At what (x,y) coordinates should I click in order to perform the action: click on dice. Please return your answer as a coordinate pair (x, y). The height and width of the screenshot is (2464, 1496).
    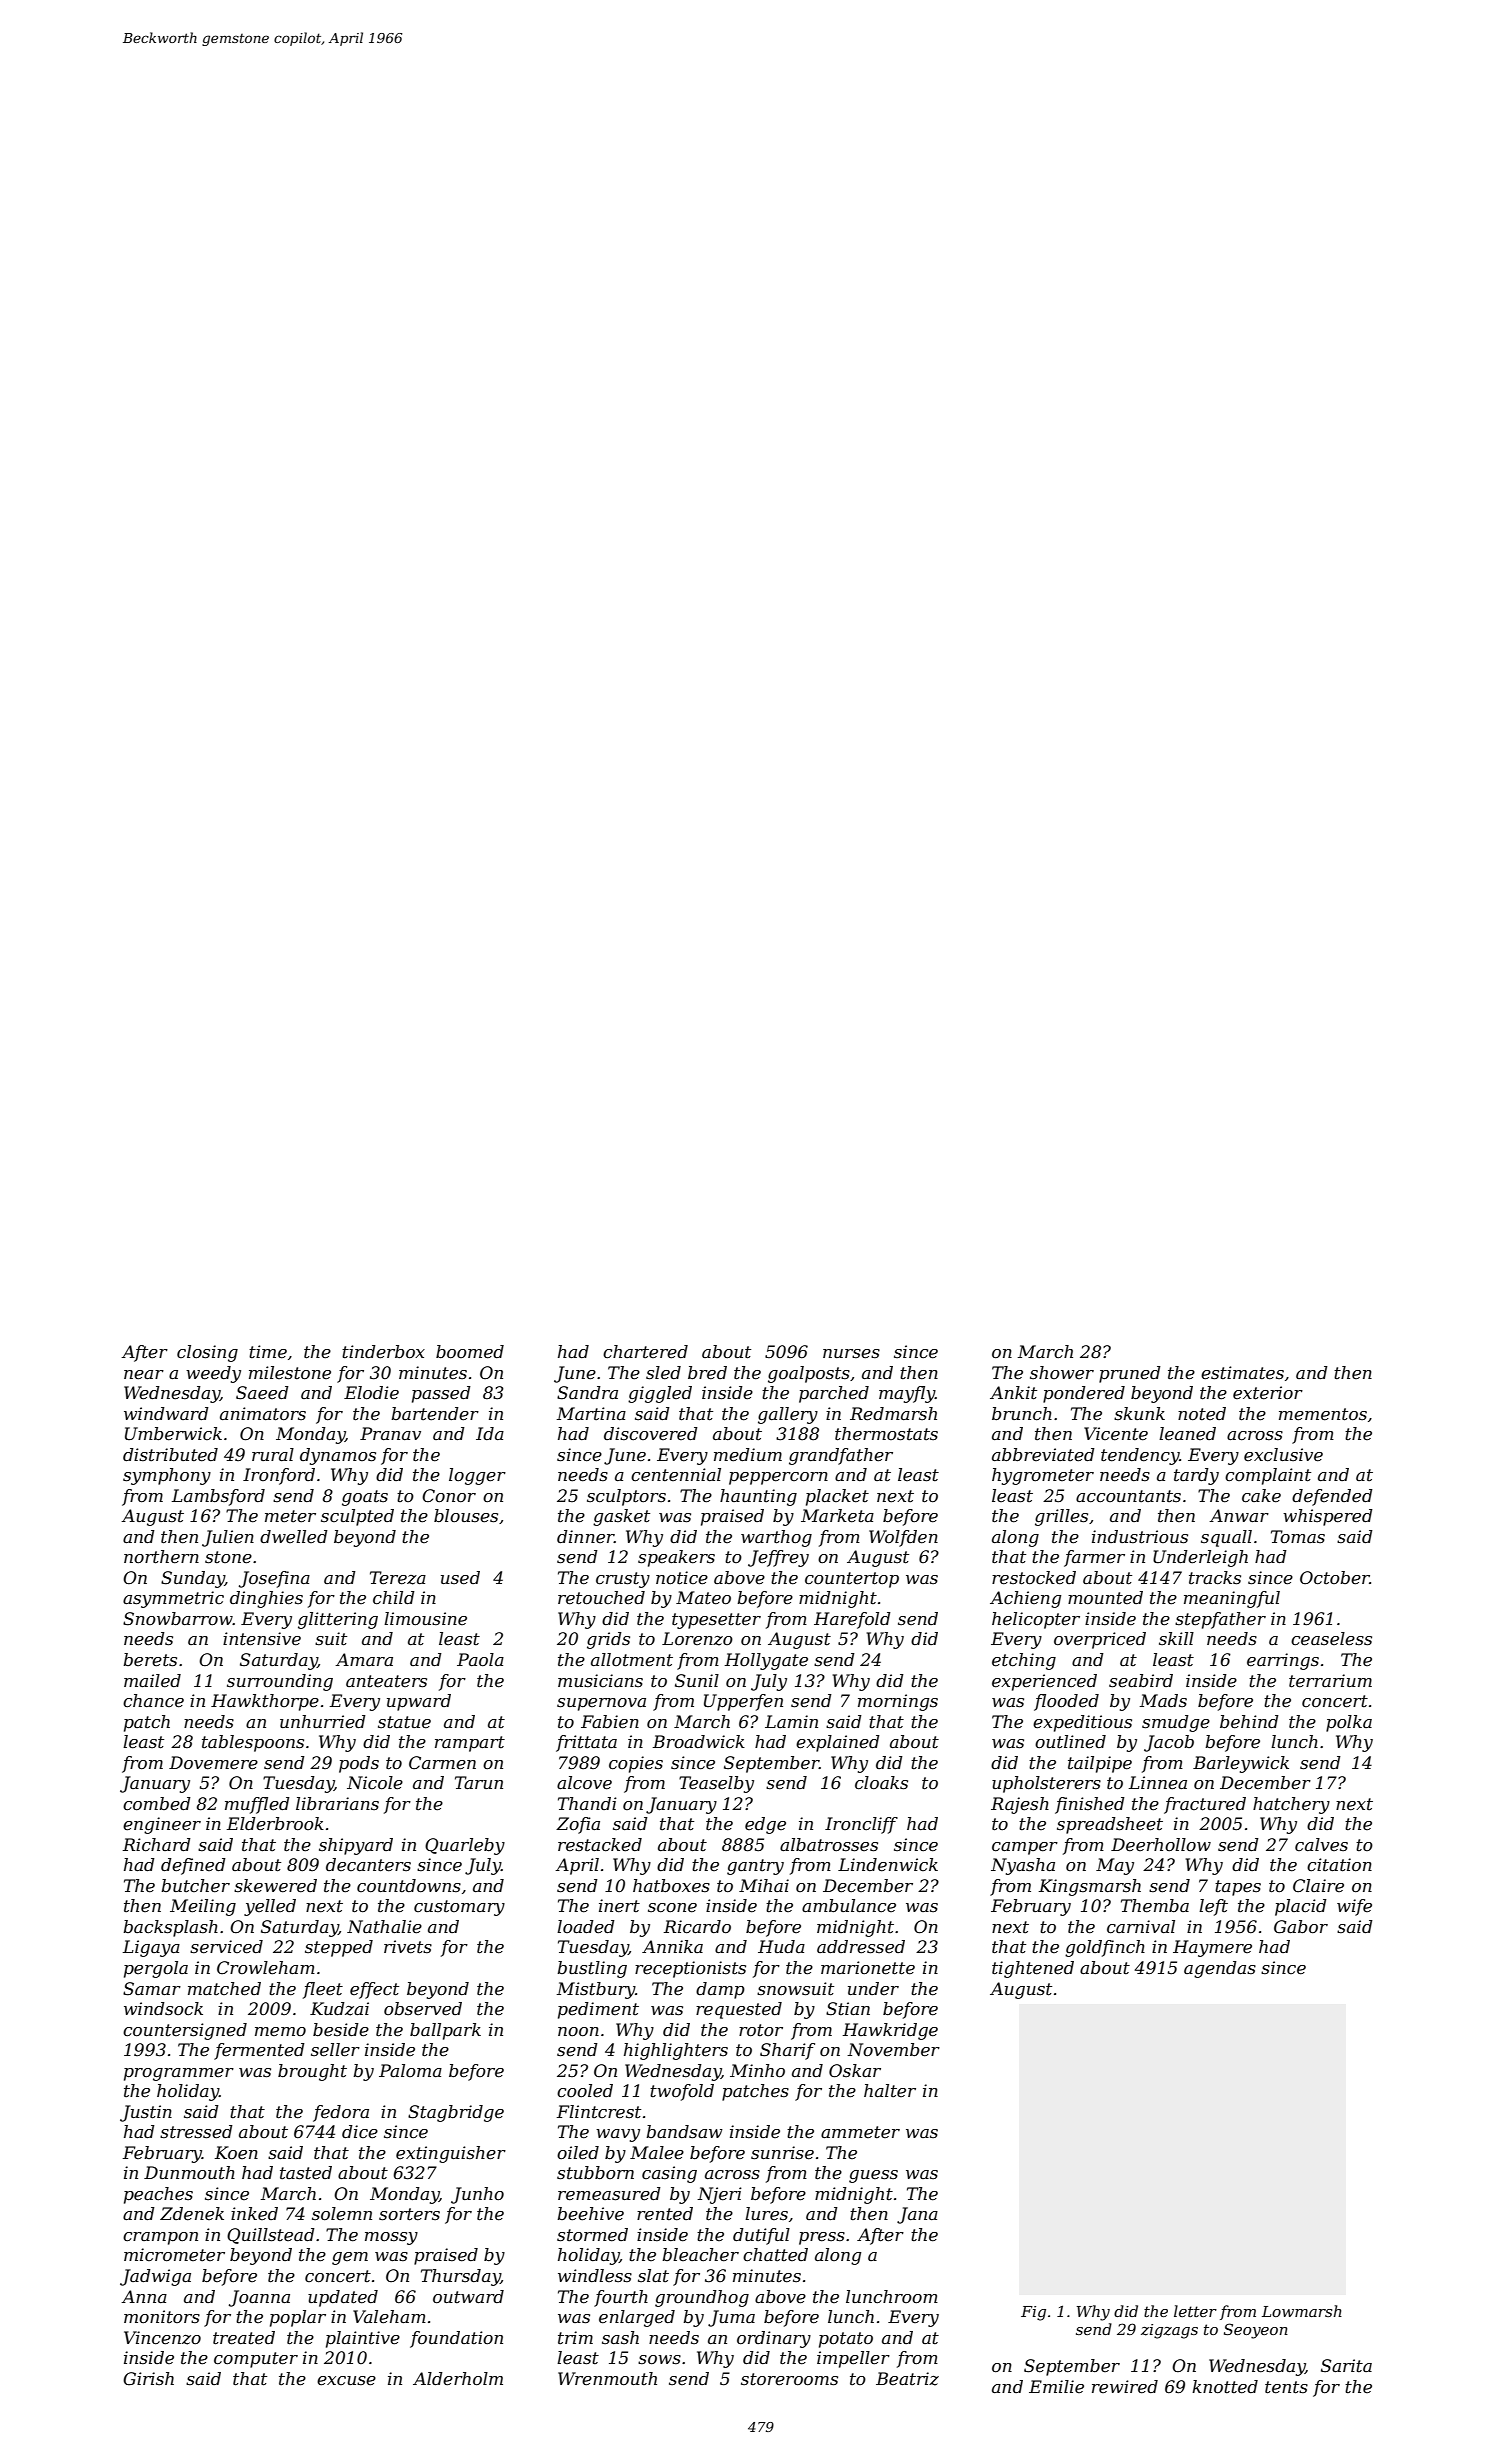
    Looking at the image, I should click on (360, 2132).
